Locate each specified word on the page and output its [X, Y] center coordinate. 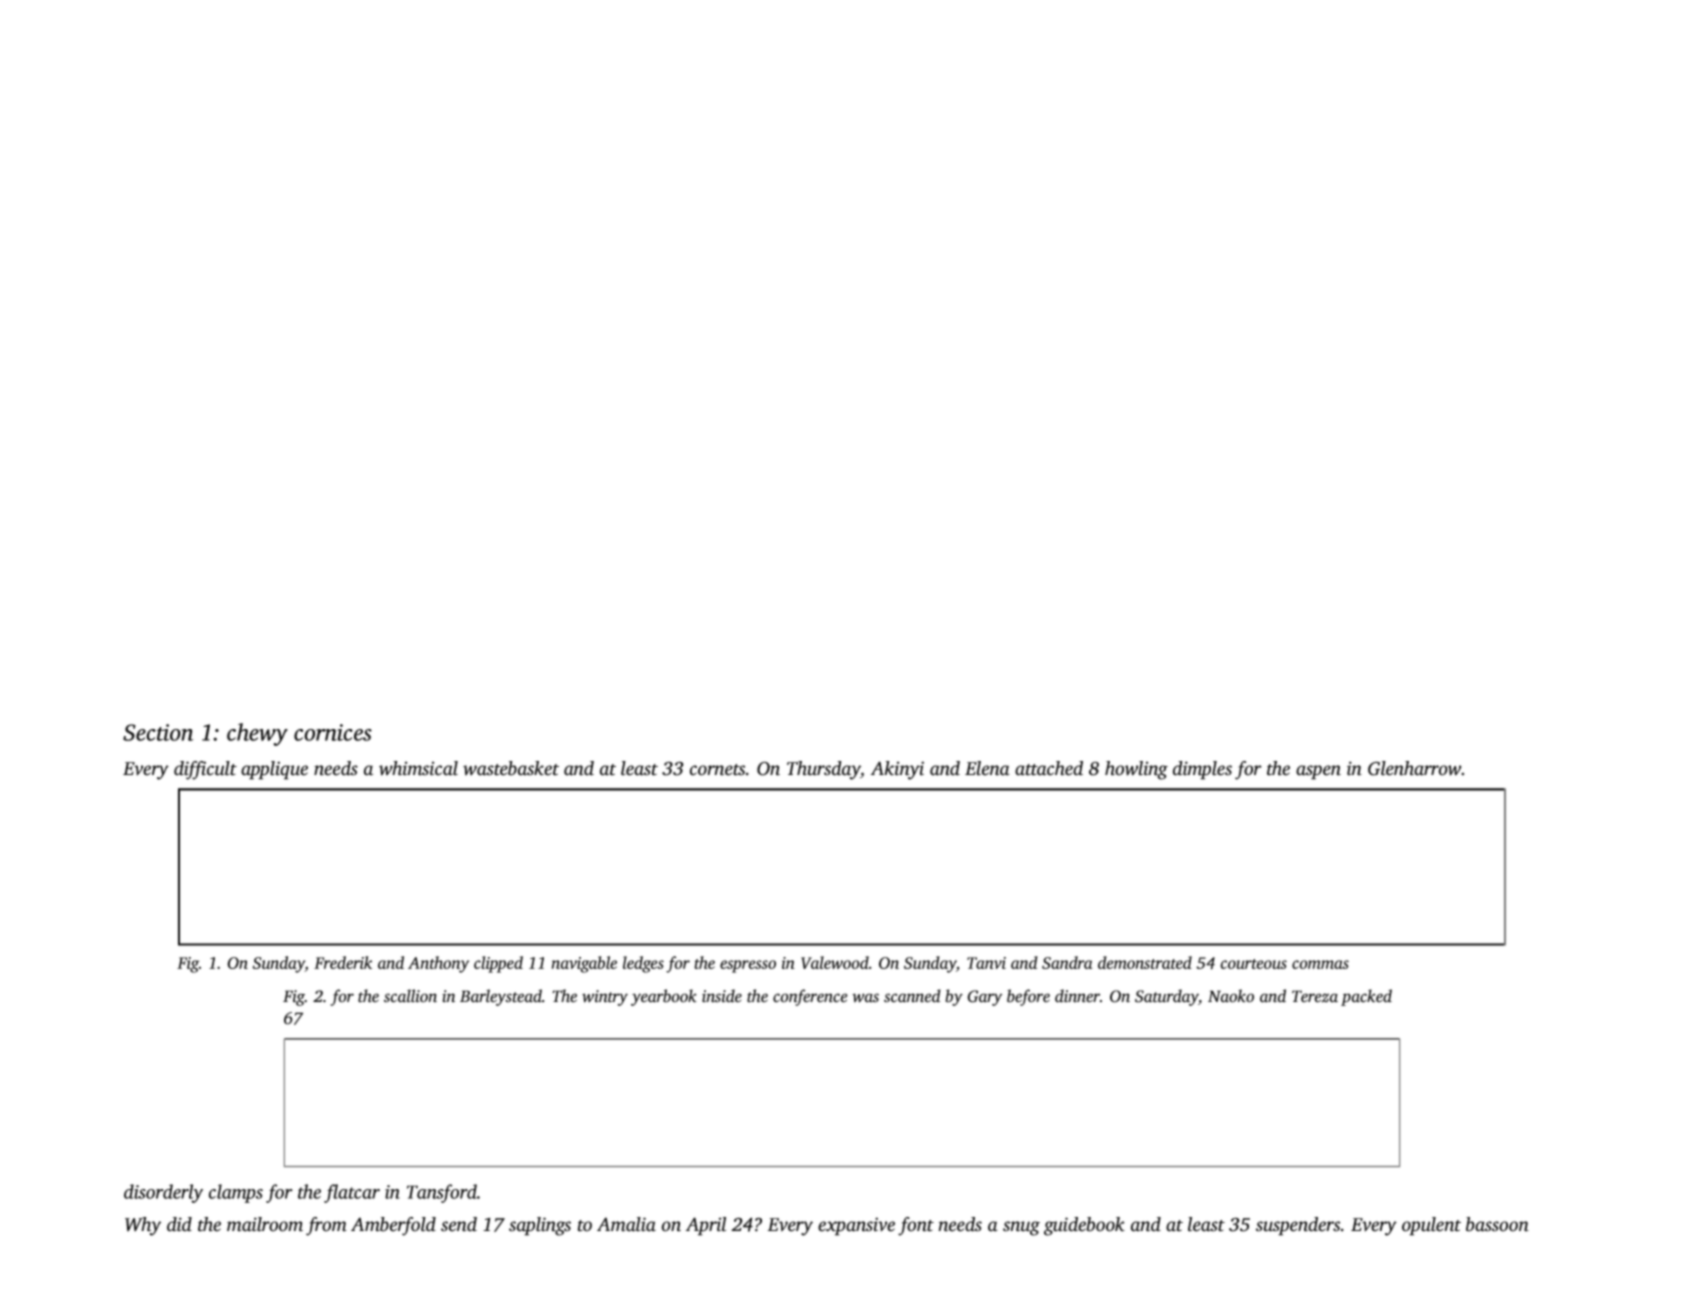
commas [1320, 964]
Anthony [438, 964]
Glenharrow [1415, 768]
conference [810, 997]
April [706, 1226]
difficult [205, 770]
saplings [540, 1226]
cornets [717, 770]
